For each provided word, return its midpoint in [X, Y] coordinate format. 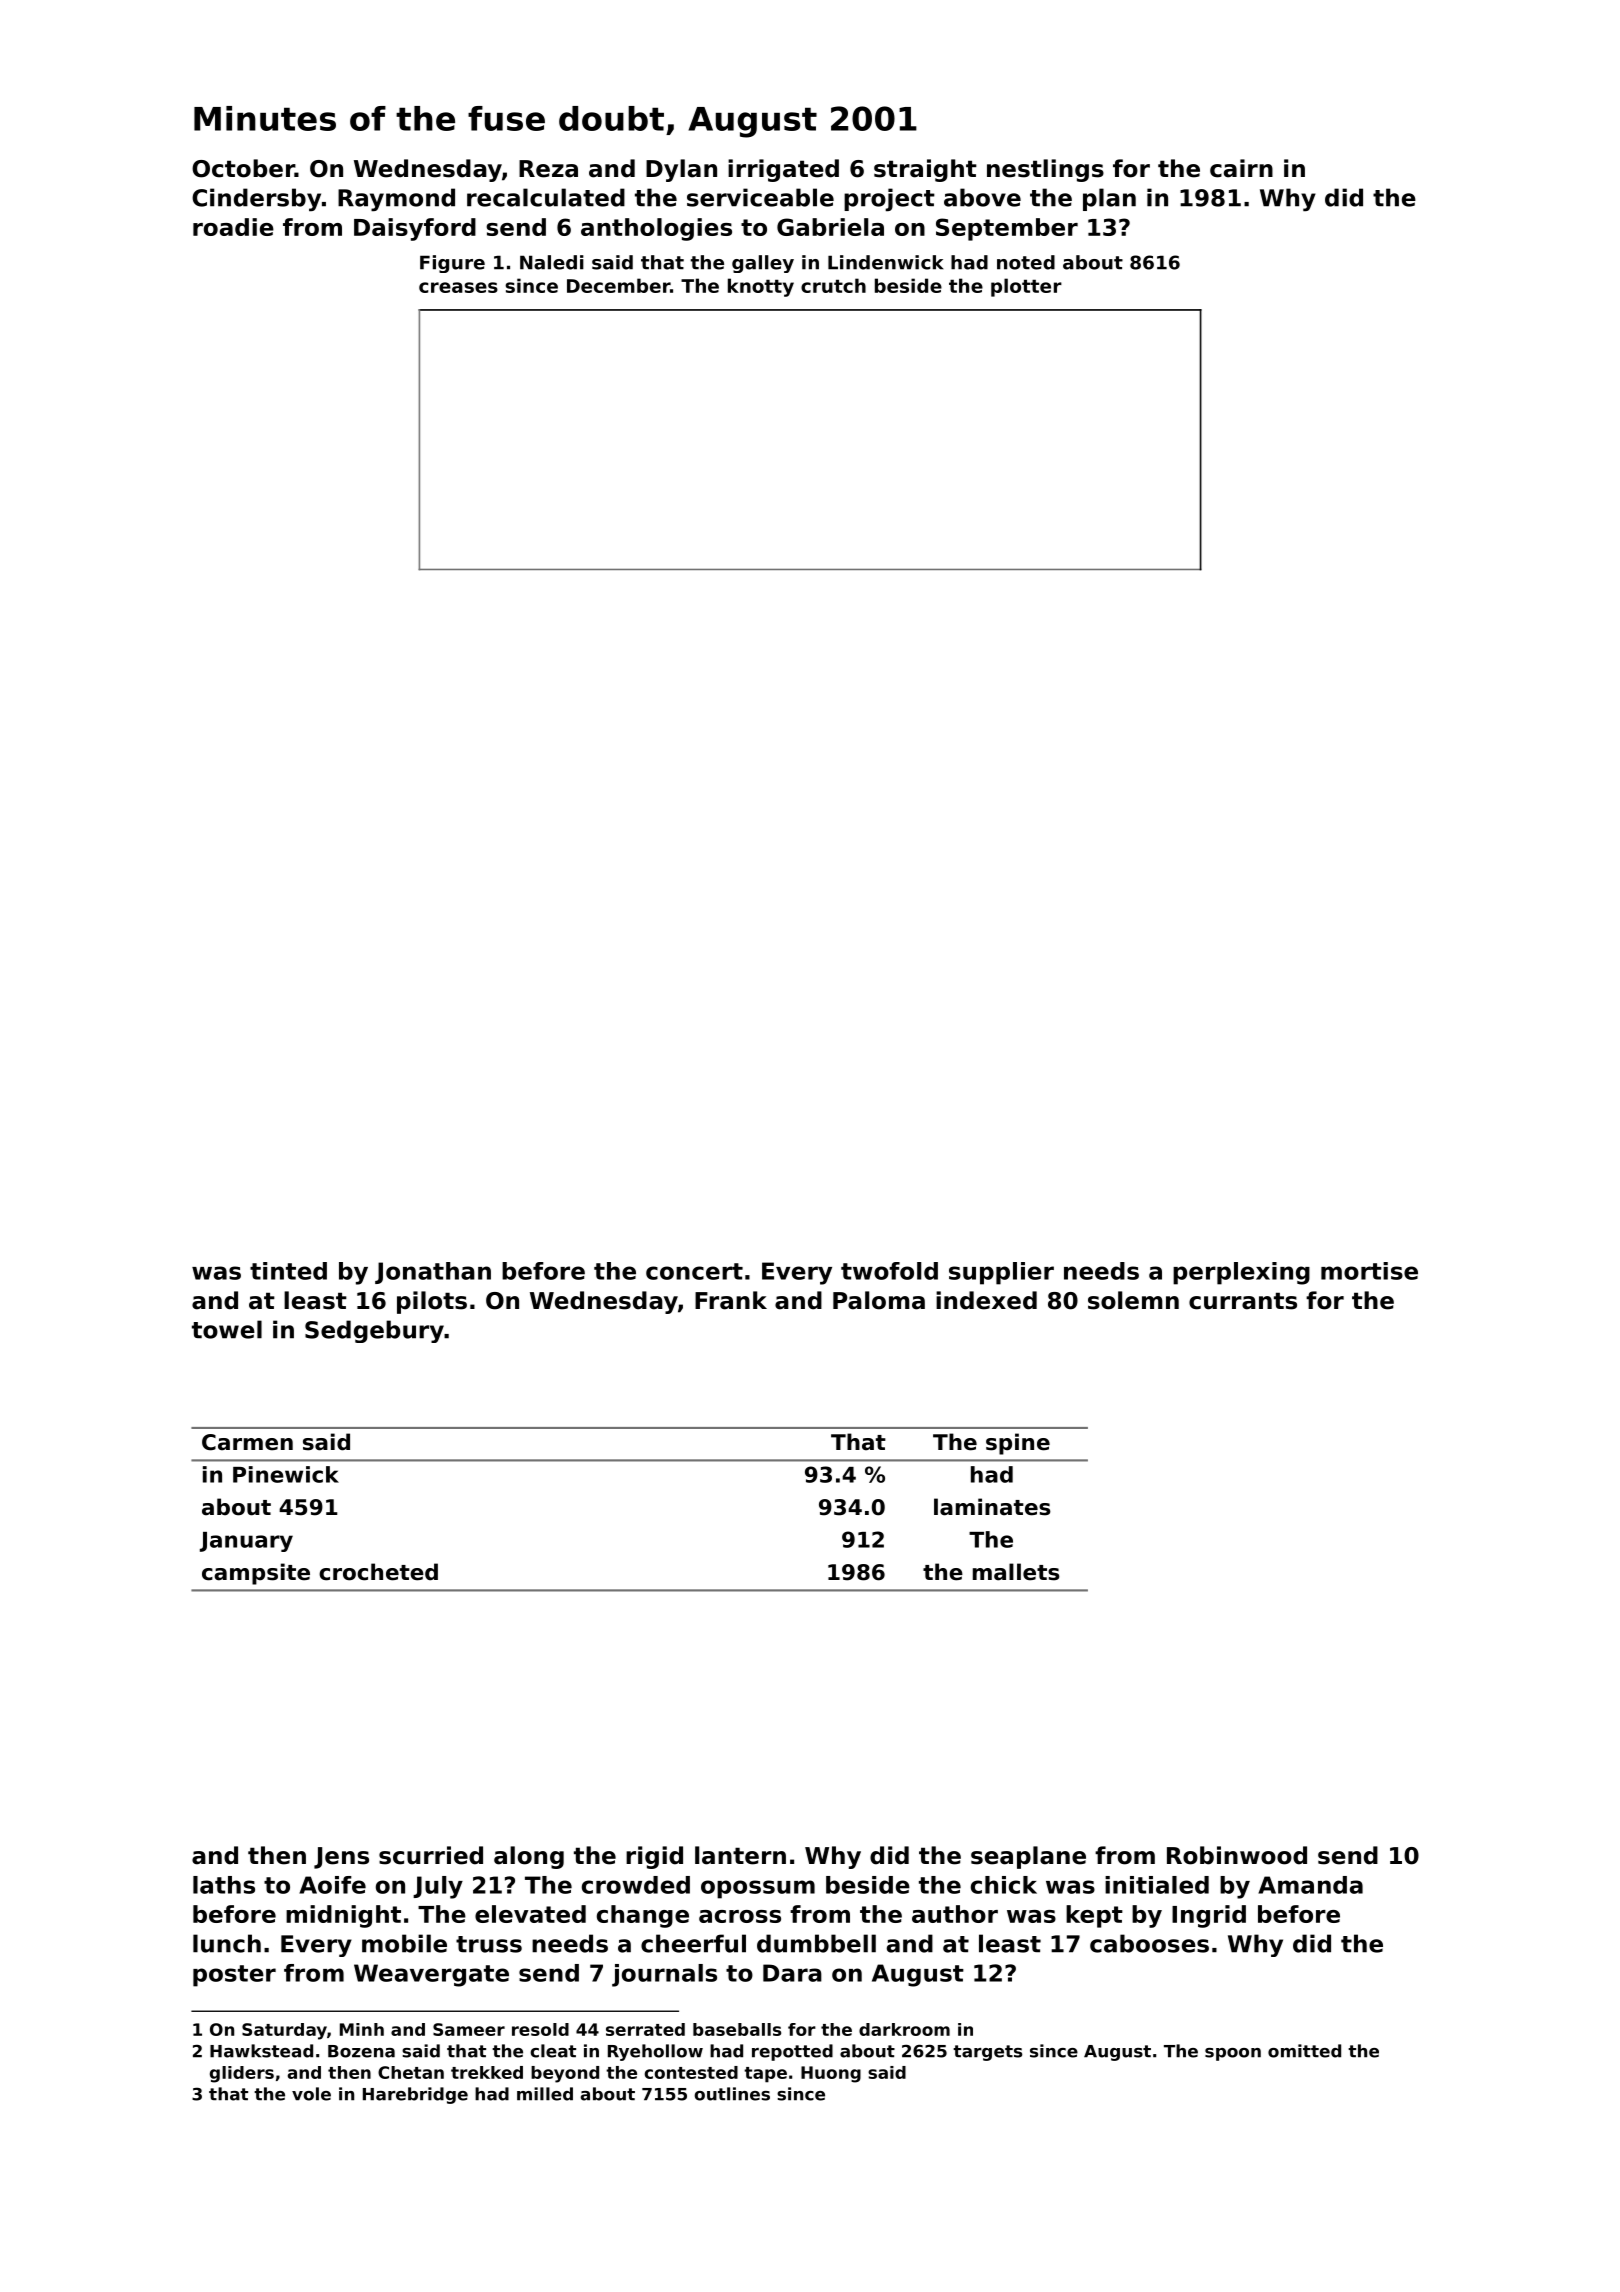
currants [1243, 1301]
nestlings [1045, 170]
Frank [731, 1300]
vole [311, 2094]
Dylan [681, 170]
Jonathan [433, 1273]
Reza [548, 169]
